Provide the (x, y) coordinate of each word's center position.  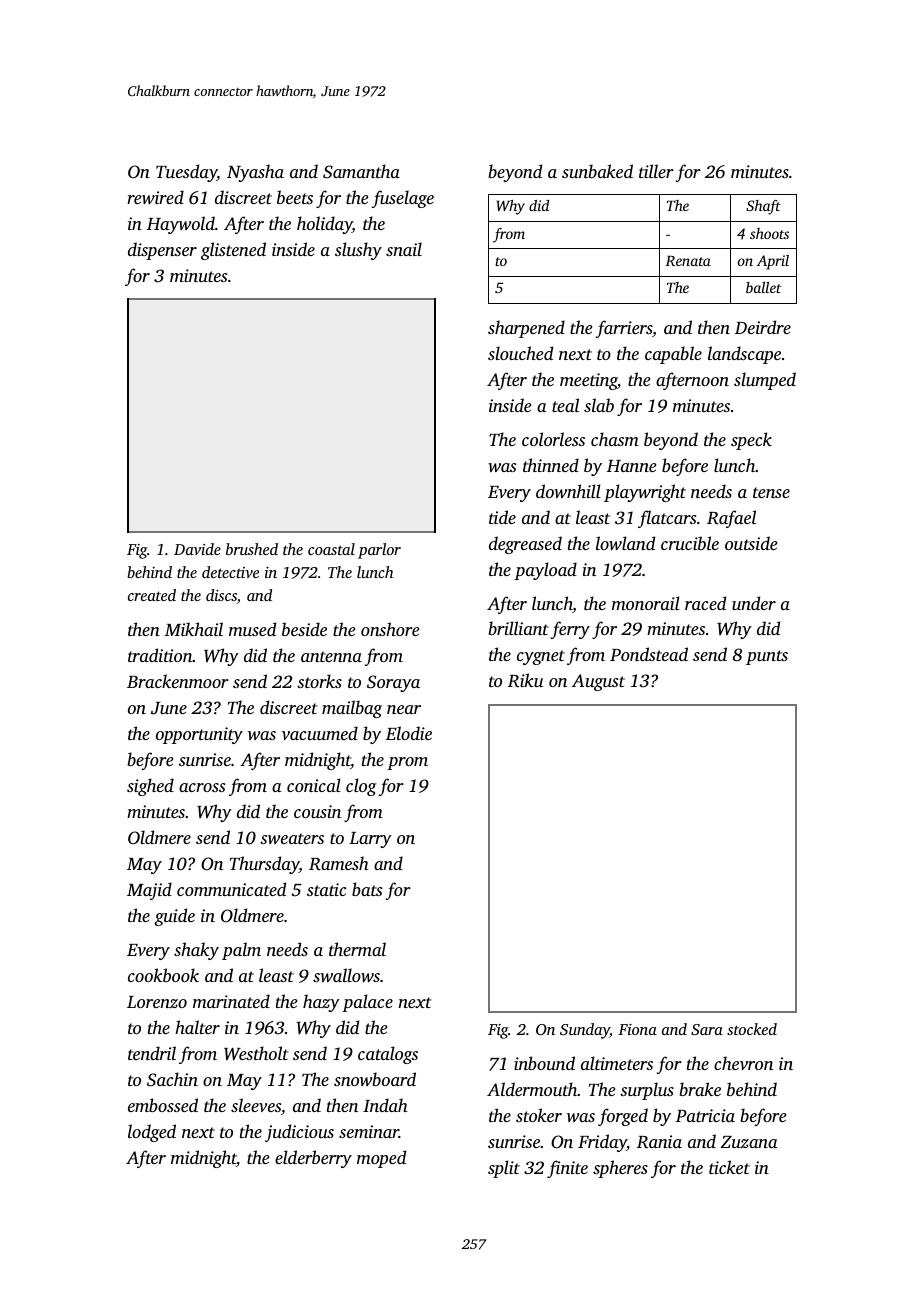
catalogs (388, 1055)
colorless (553, 439)
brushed (252, 549)
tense (771, 492)
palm (241, 951)
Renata (688, 261)
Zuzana (749, 1142)
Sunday (585, 1031)
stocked (752, 1029)
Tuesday (186, 173)
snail (404, 249)
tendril (152, 1053)
